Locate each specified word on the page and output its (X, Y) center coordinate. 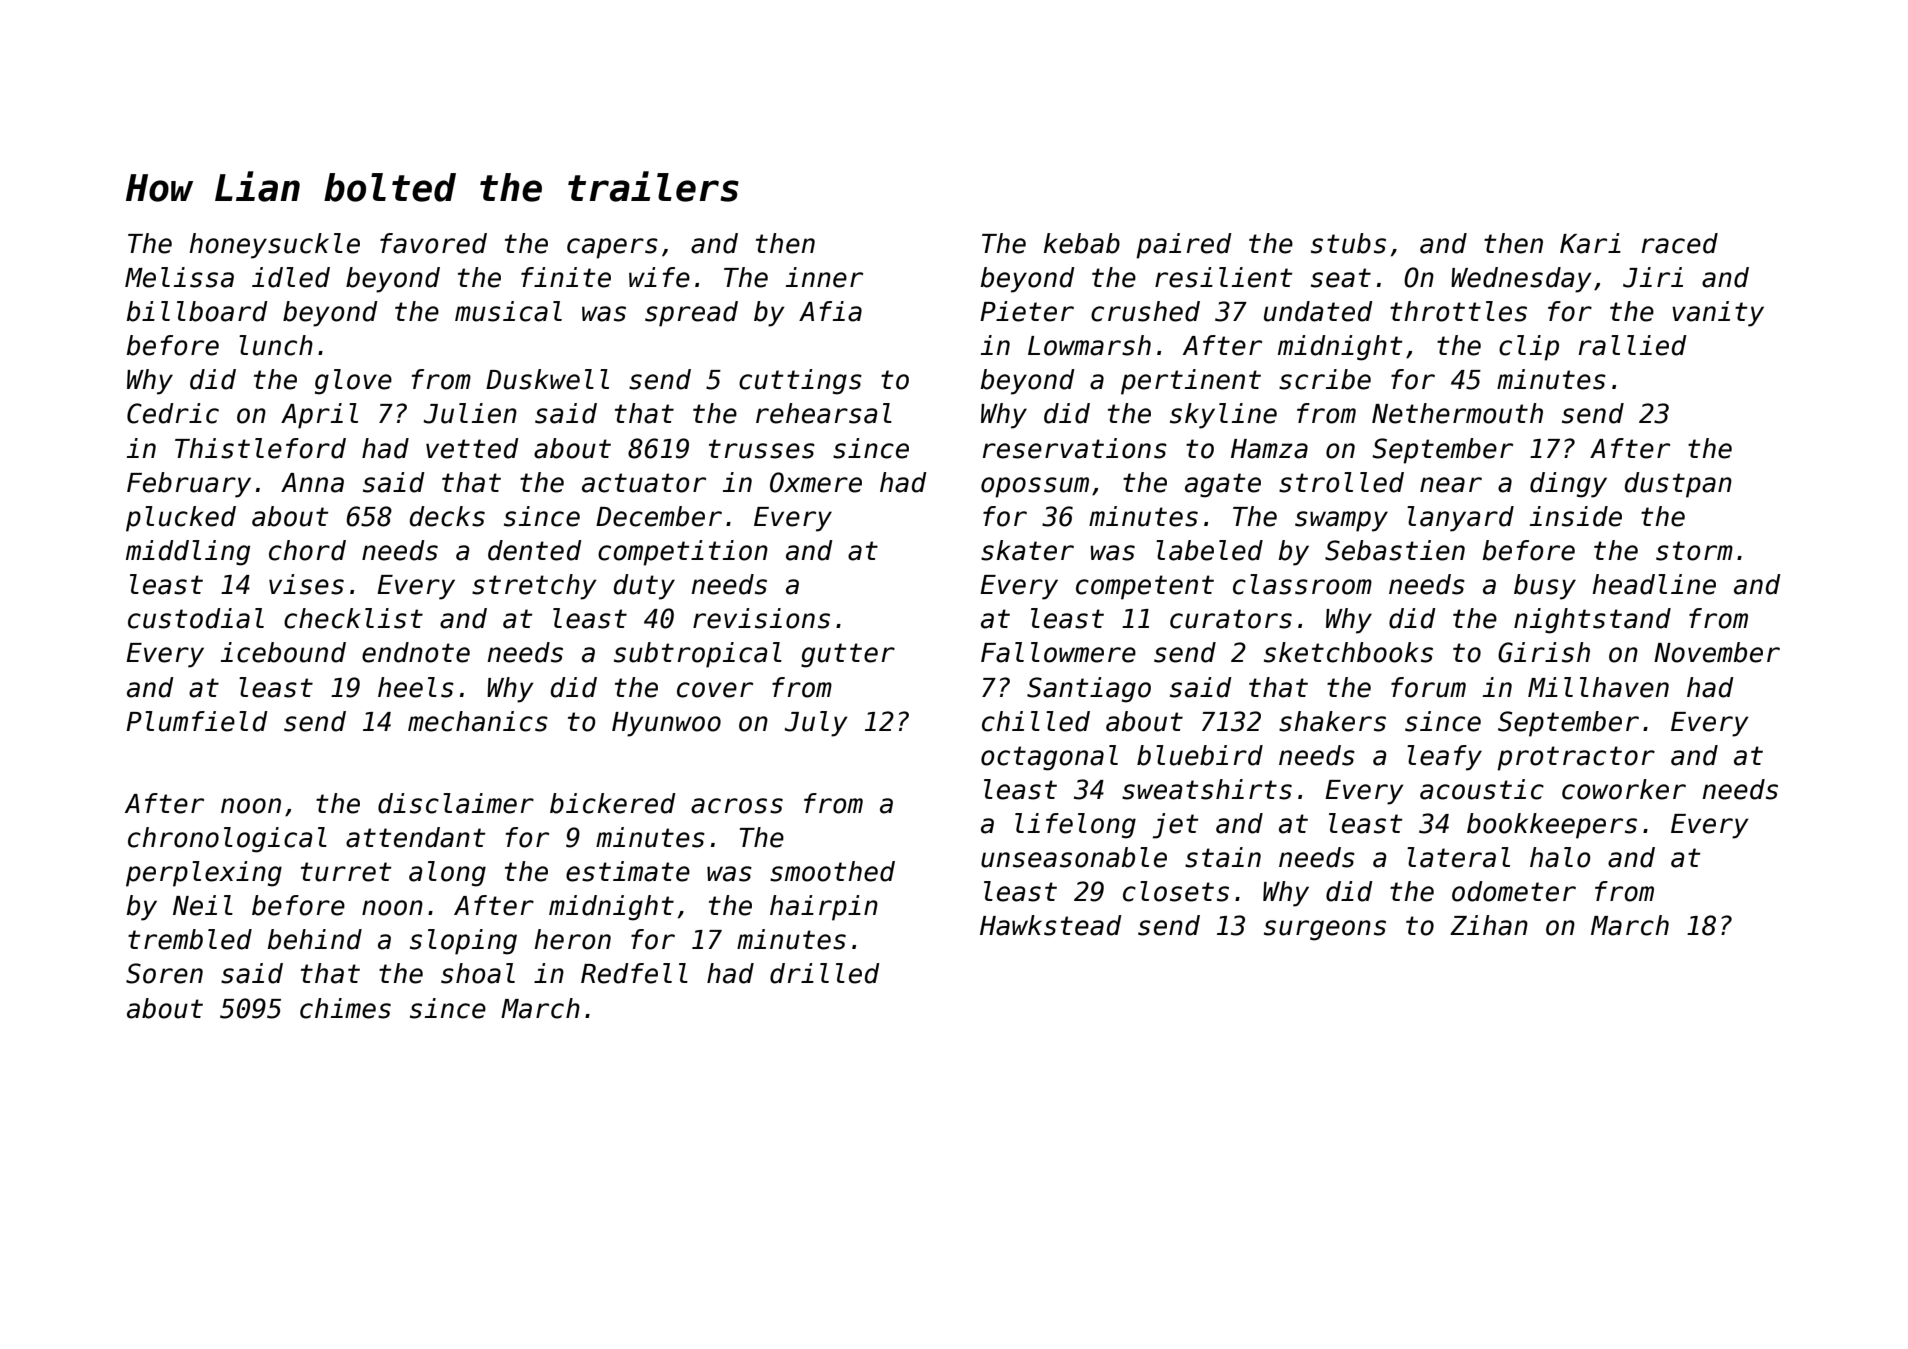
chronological (227, 840)
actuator (644, 483)
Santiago (1089, 690)
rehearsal (824, 413)
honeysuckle (274, 246)
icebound (283, 652)
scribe (1325, 379)
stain (1223, 857)
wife (659, 277)
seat (1341, 278)
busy (1545, 587)
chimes (345, 1008)
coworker (1624, 789)
